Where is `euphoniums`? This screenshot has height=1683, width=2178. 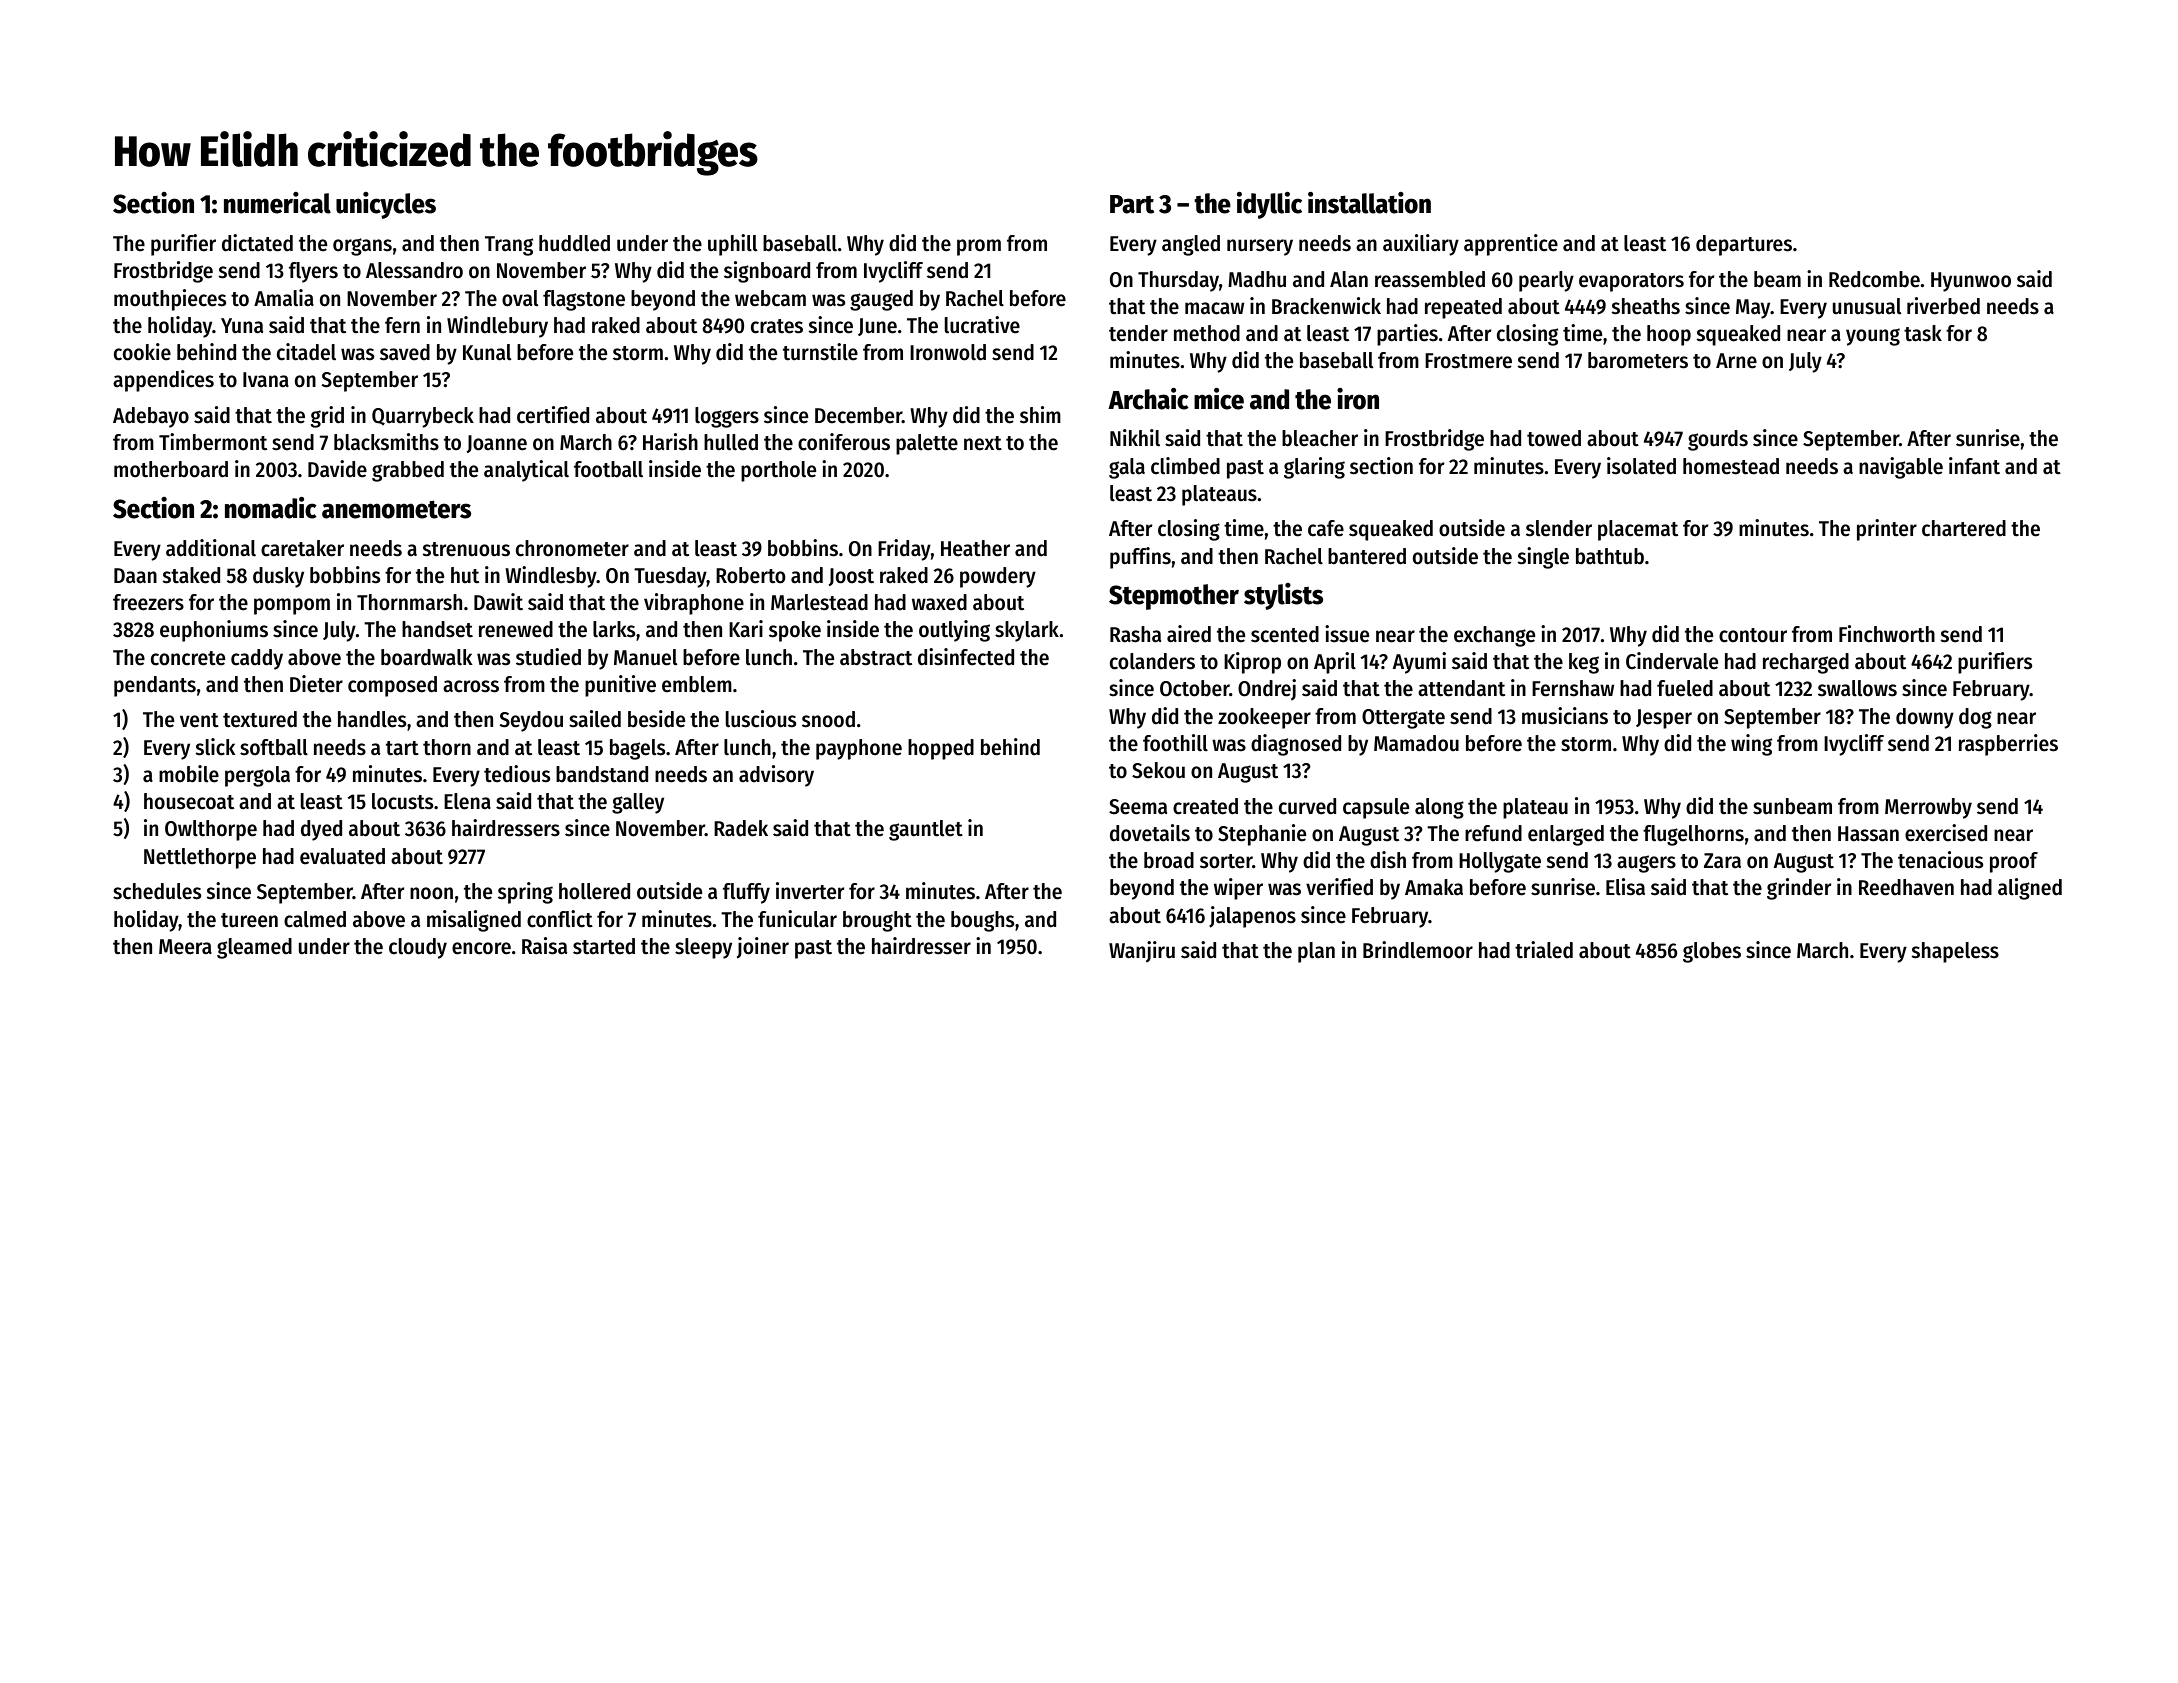
euphoniums is located at coordinates (214, 631).
